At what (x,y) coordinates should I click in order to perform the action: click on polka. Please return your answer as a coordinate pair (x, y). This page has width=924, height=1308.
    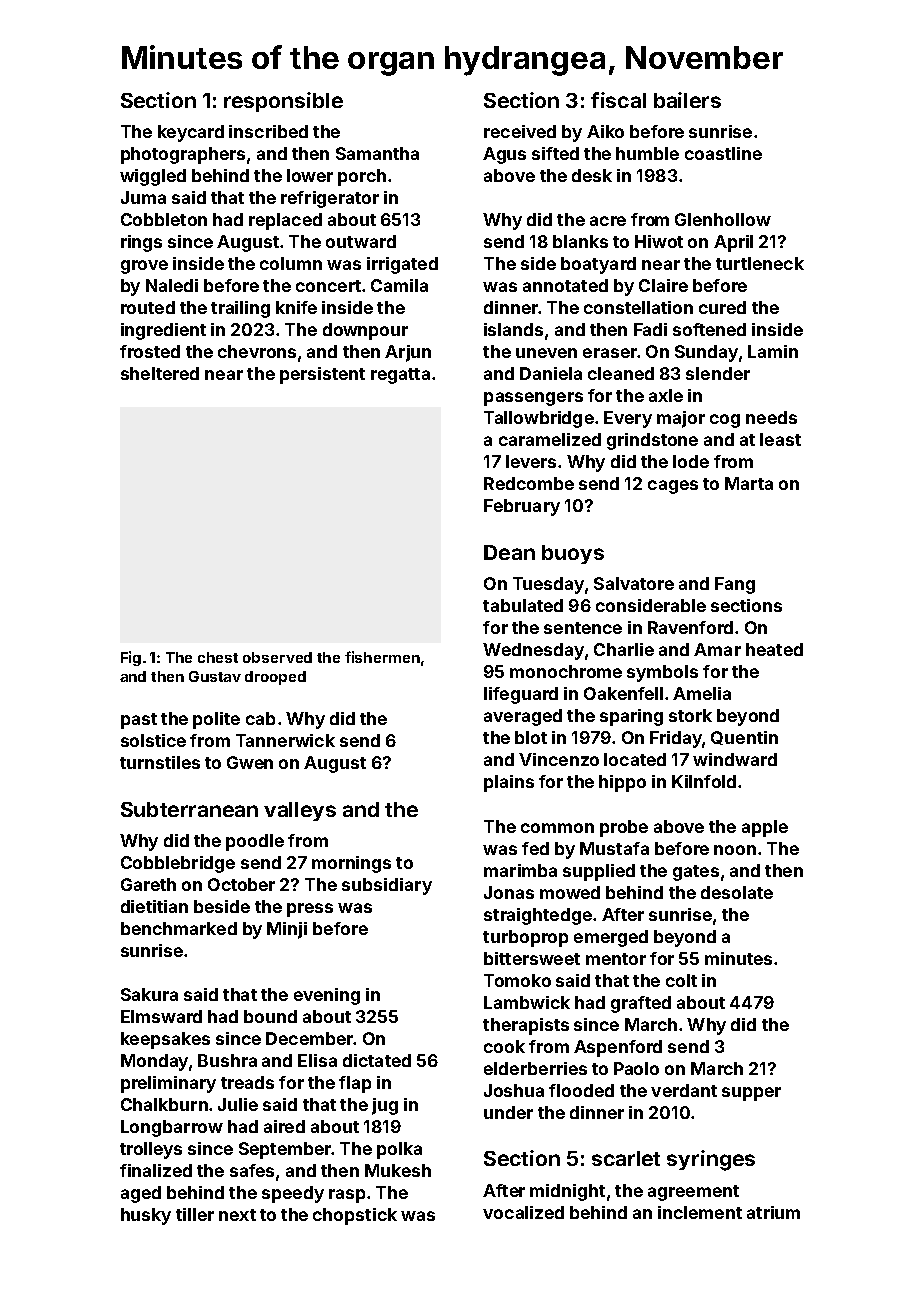
    Looking at the image, I should click on (399, 1150).
